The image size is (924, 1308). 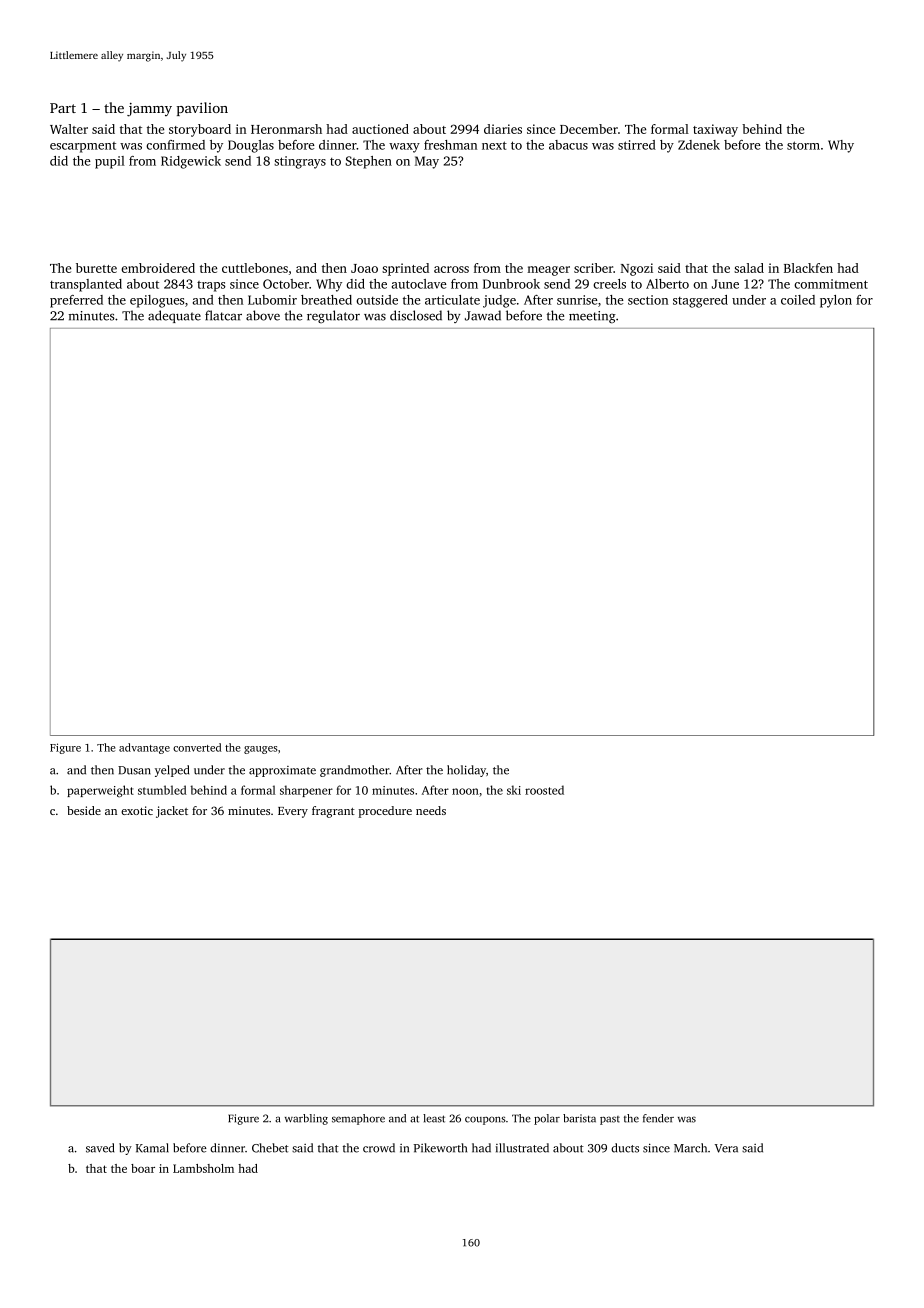 I want to click on polar, so click(x=547, y=1119).
